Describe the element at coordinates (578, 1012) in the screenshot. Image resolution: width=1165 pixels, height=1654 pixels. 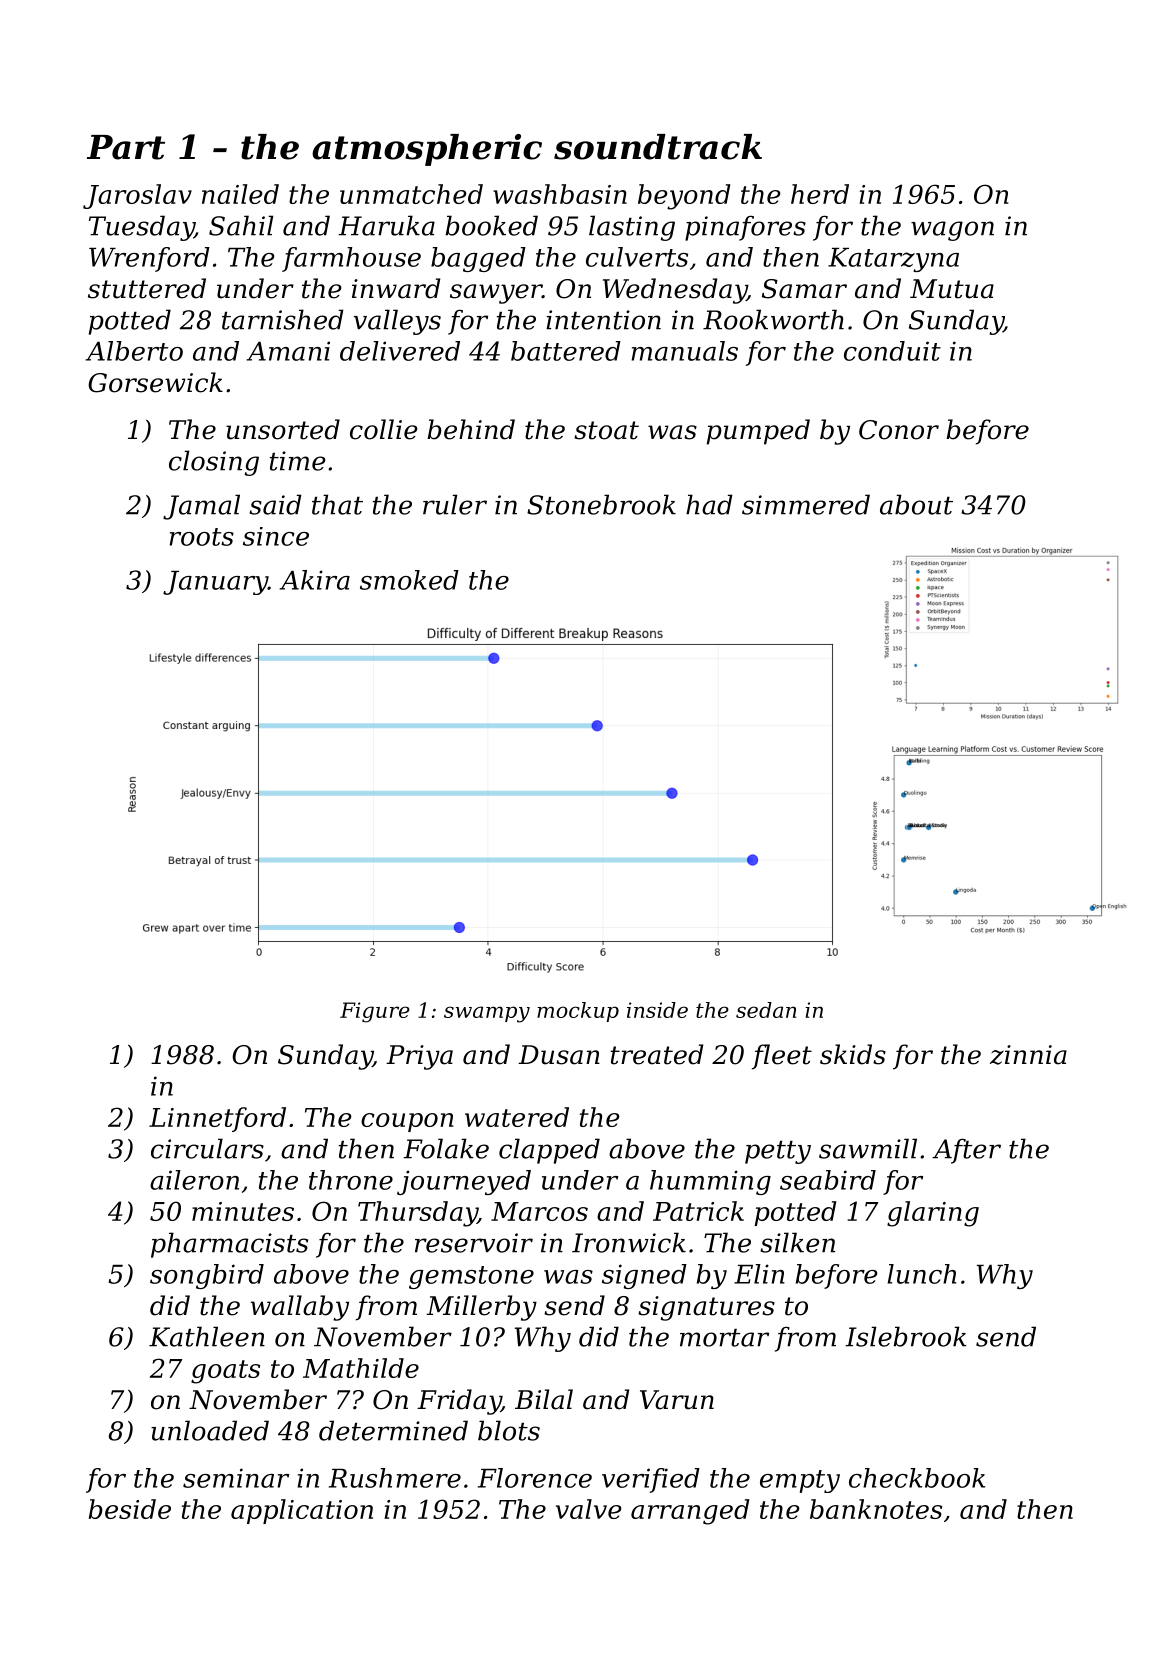
I see `mockup` at that location.
